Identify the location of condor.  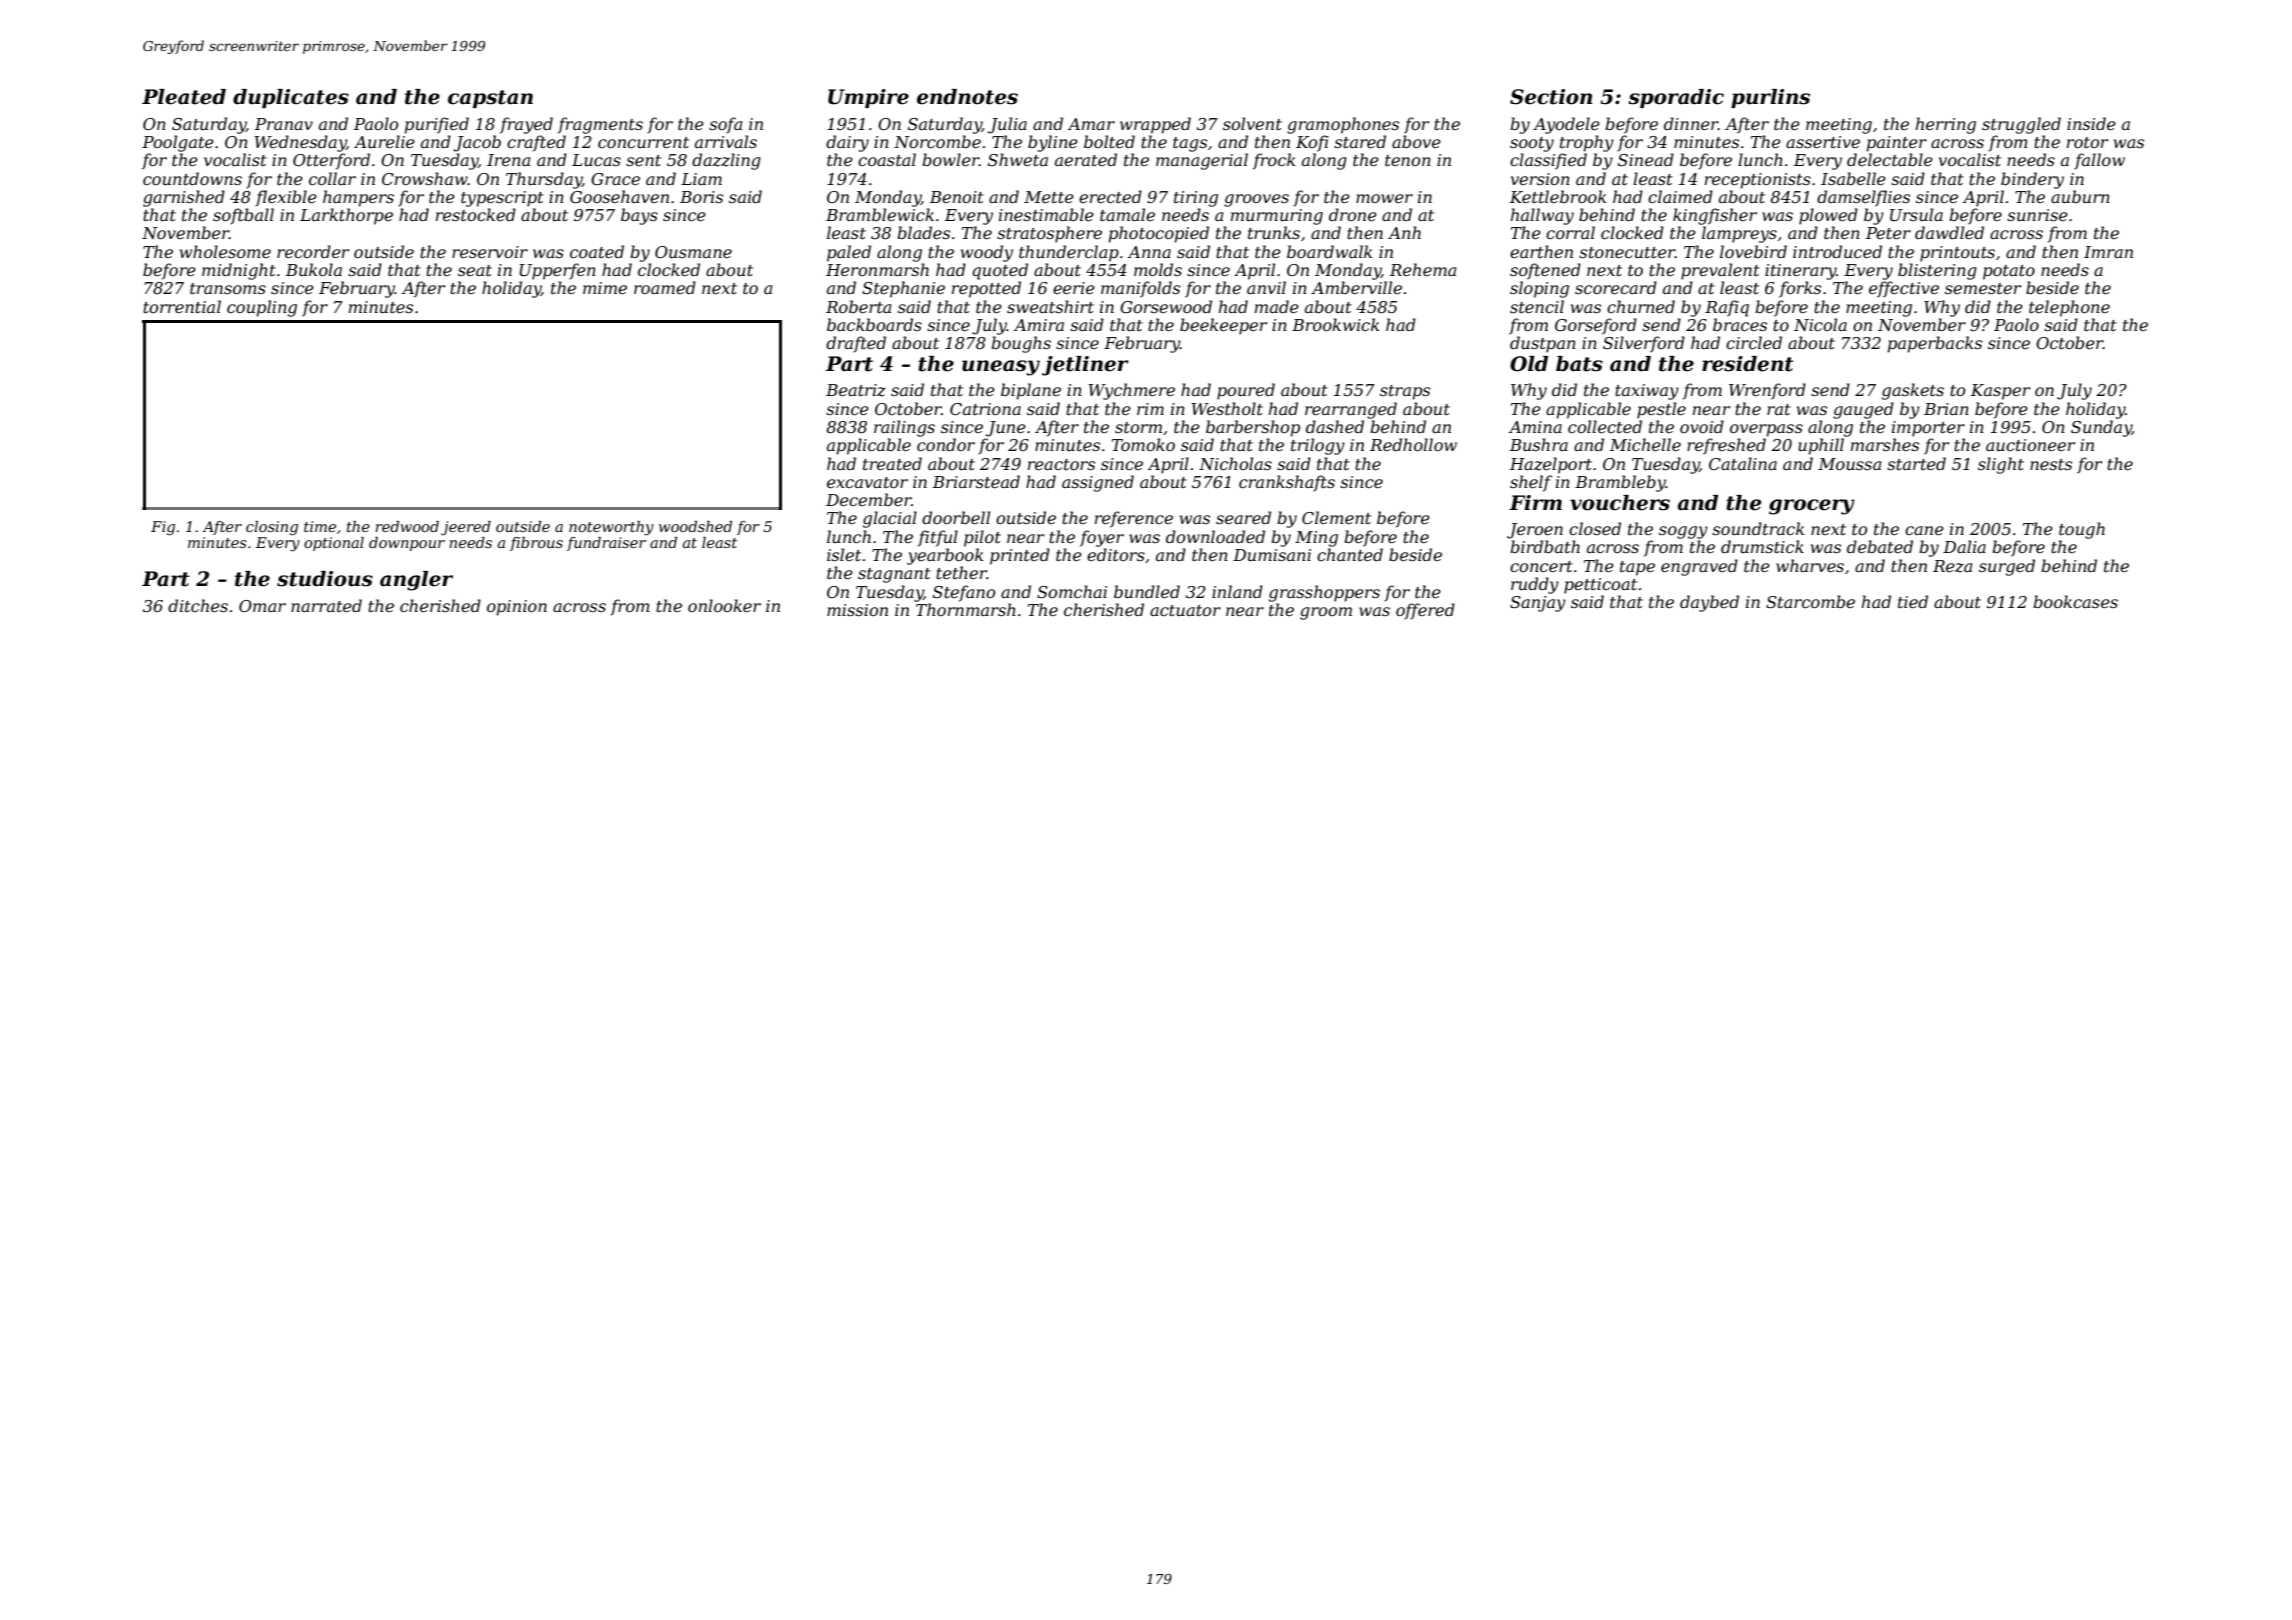
(946, 444).
